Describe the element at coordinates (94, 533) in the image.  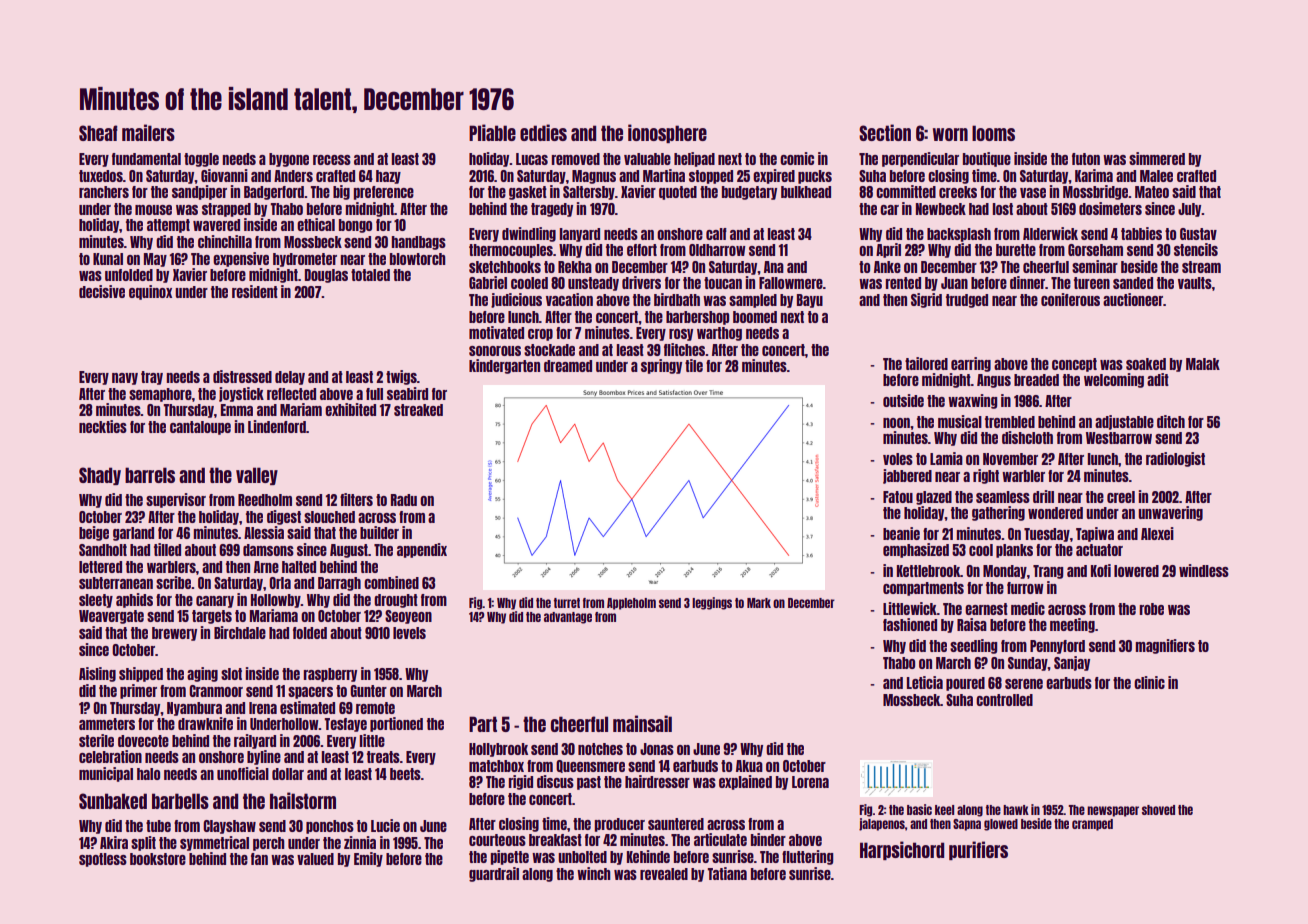
I see `beige` at that location.
